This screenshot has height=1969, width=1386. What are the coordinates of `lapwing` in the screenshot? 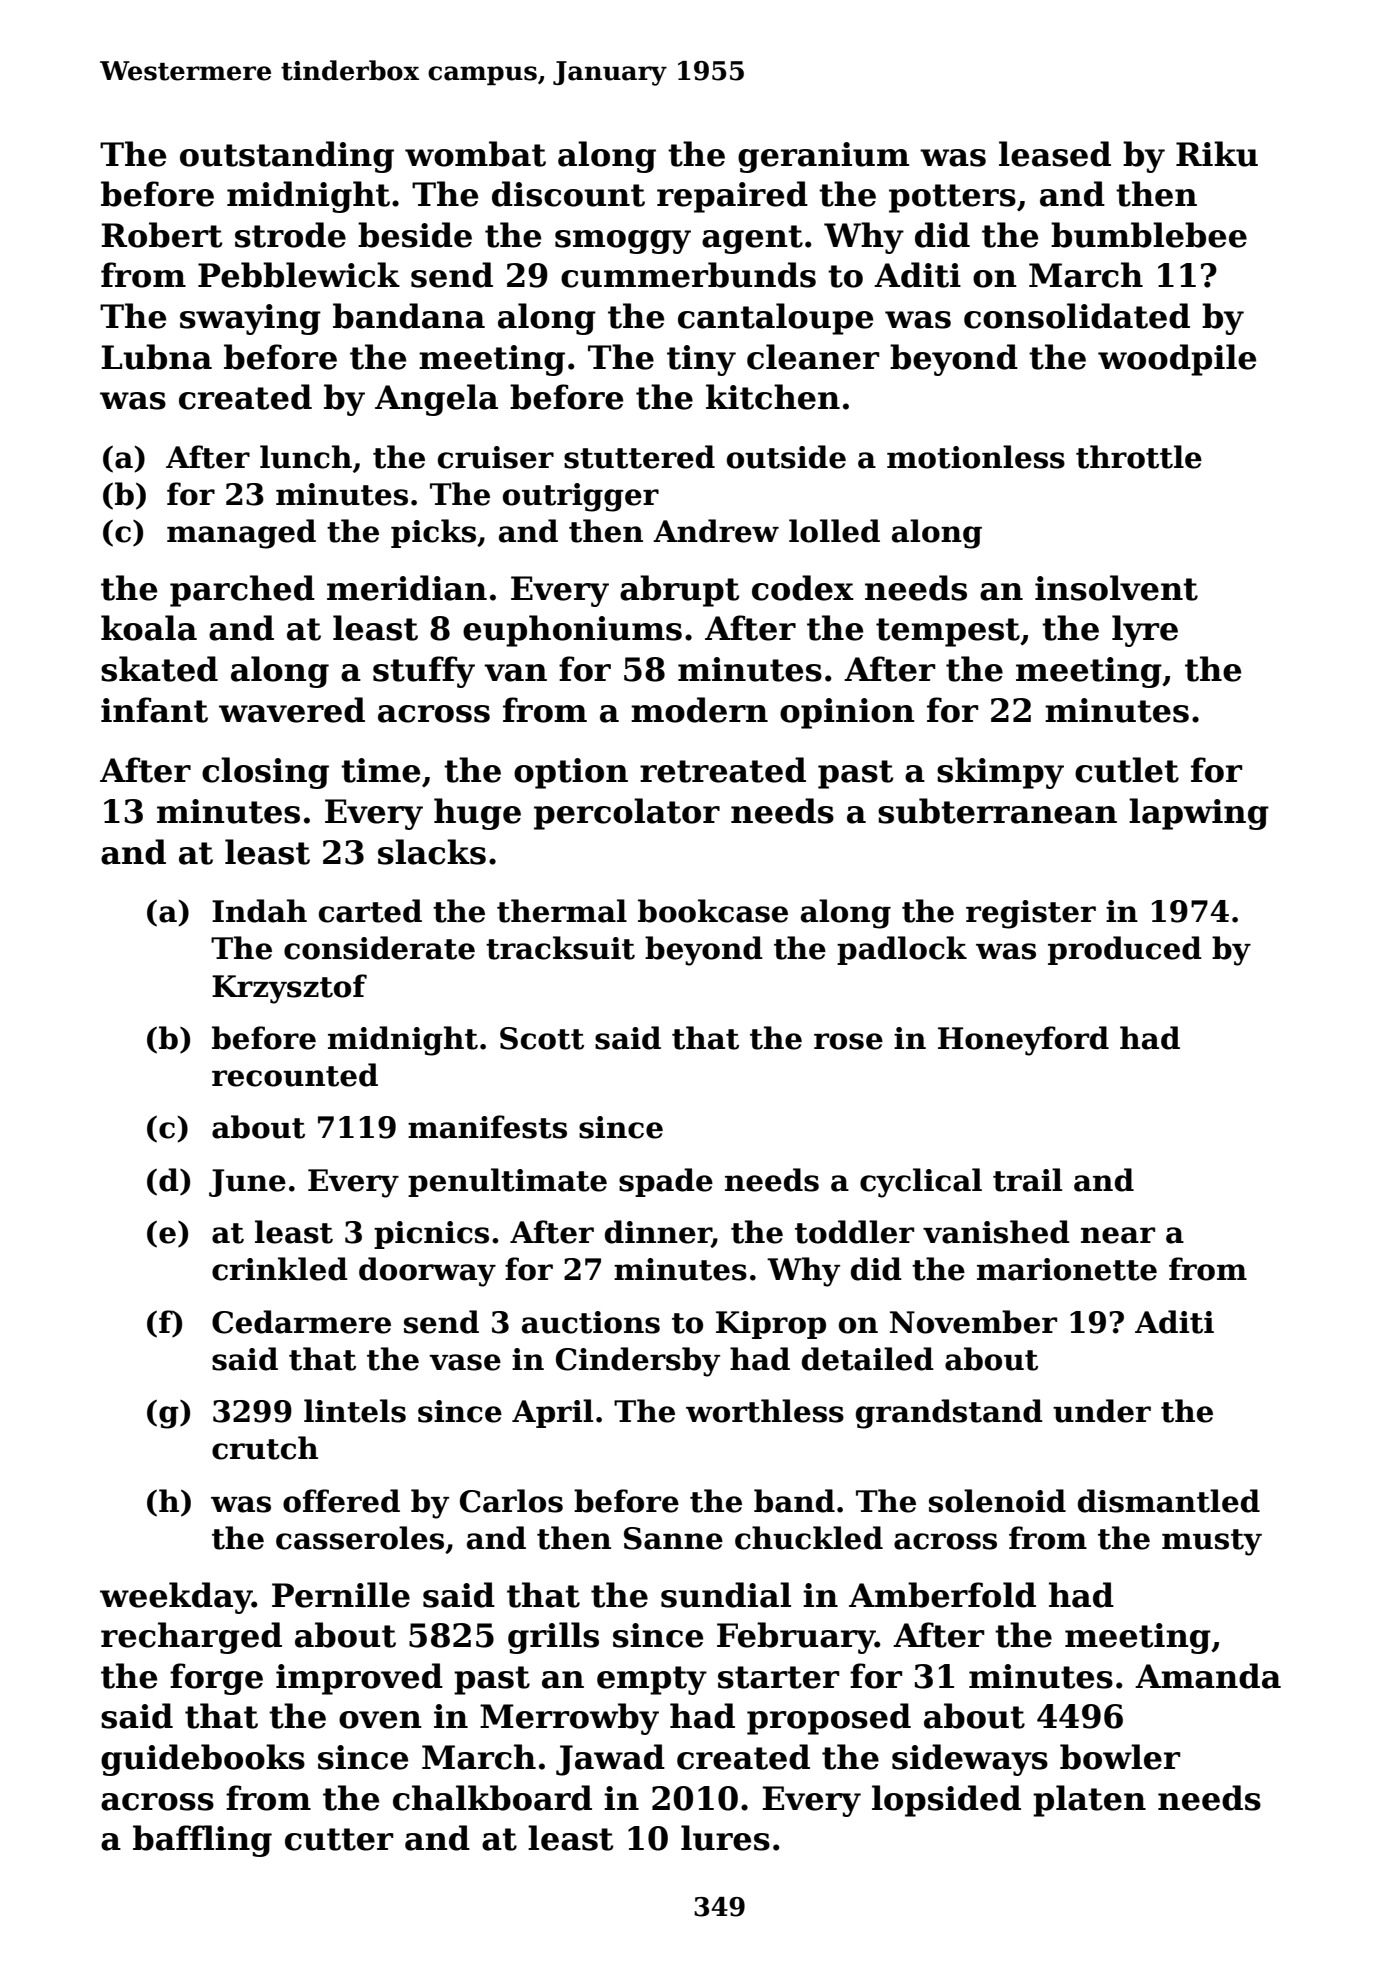 It's located at (1199, 814).
